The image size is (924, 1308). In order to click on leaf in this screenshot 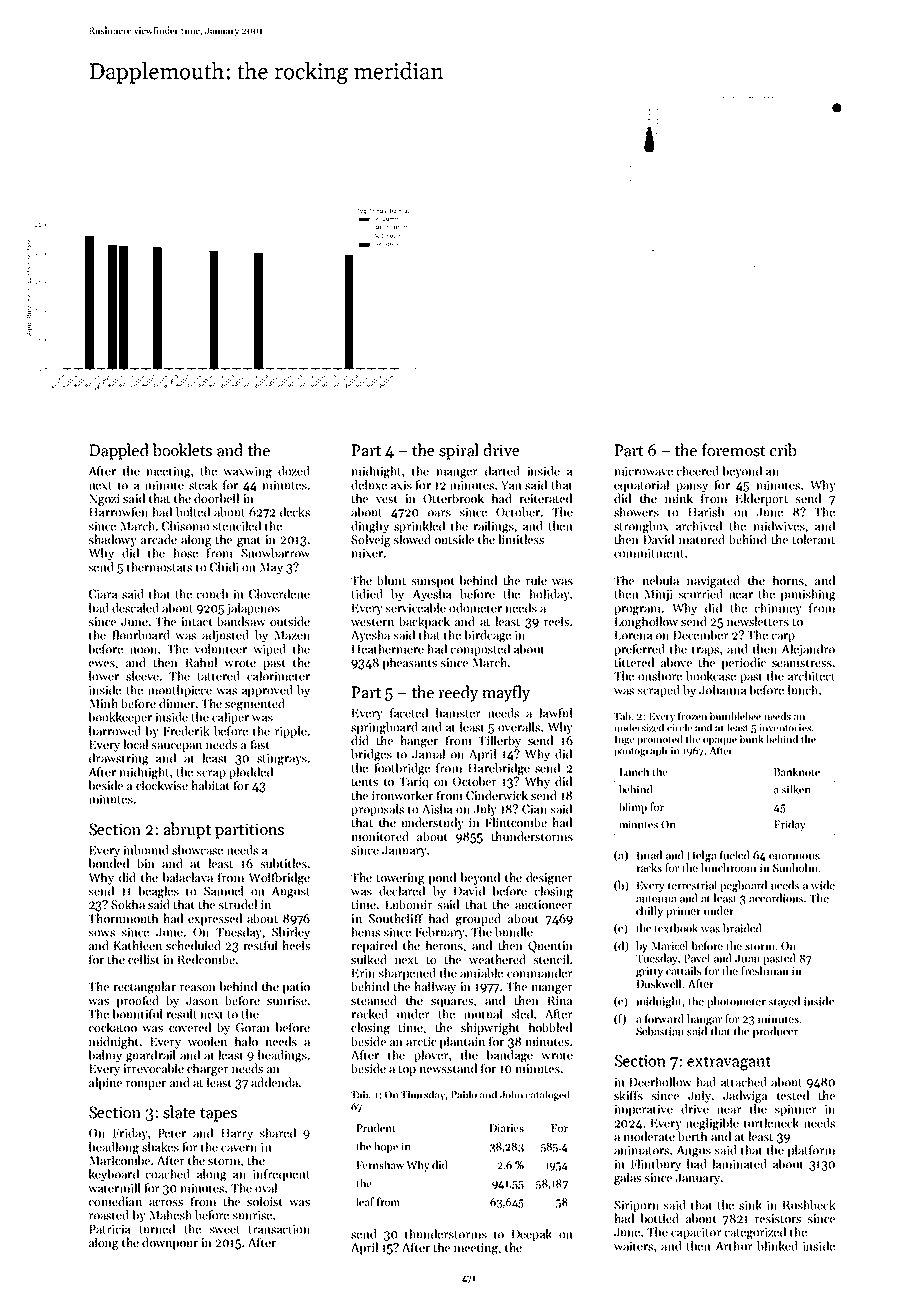, I will do `click(365, 1201)`.
